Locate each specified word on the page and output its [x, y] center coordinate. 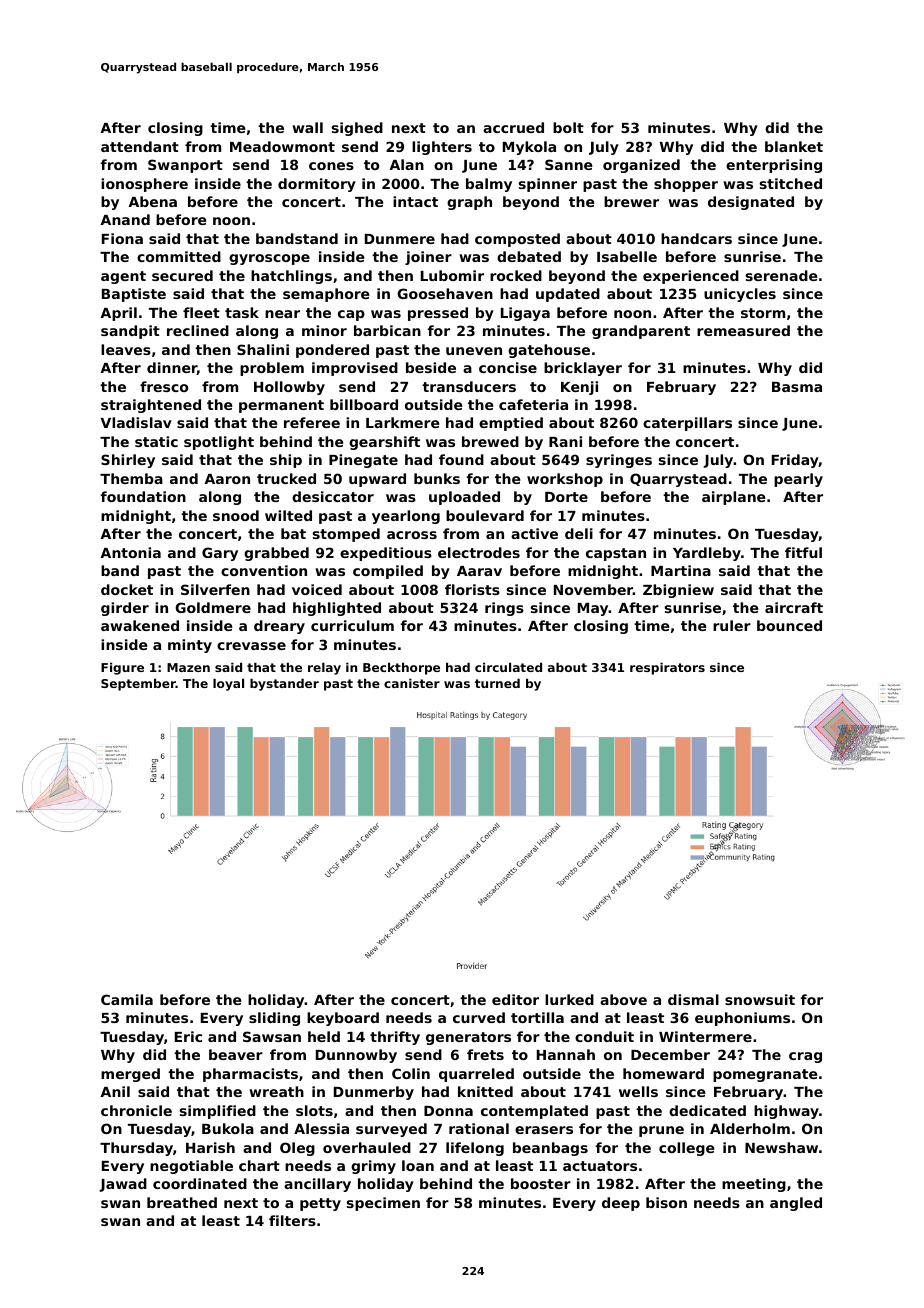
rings [504, 609]
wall [307, 127]
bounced [789, 625]
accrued [513, 127]
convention [264, 570]
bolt [568, 127]
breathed [182, 1202]
